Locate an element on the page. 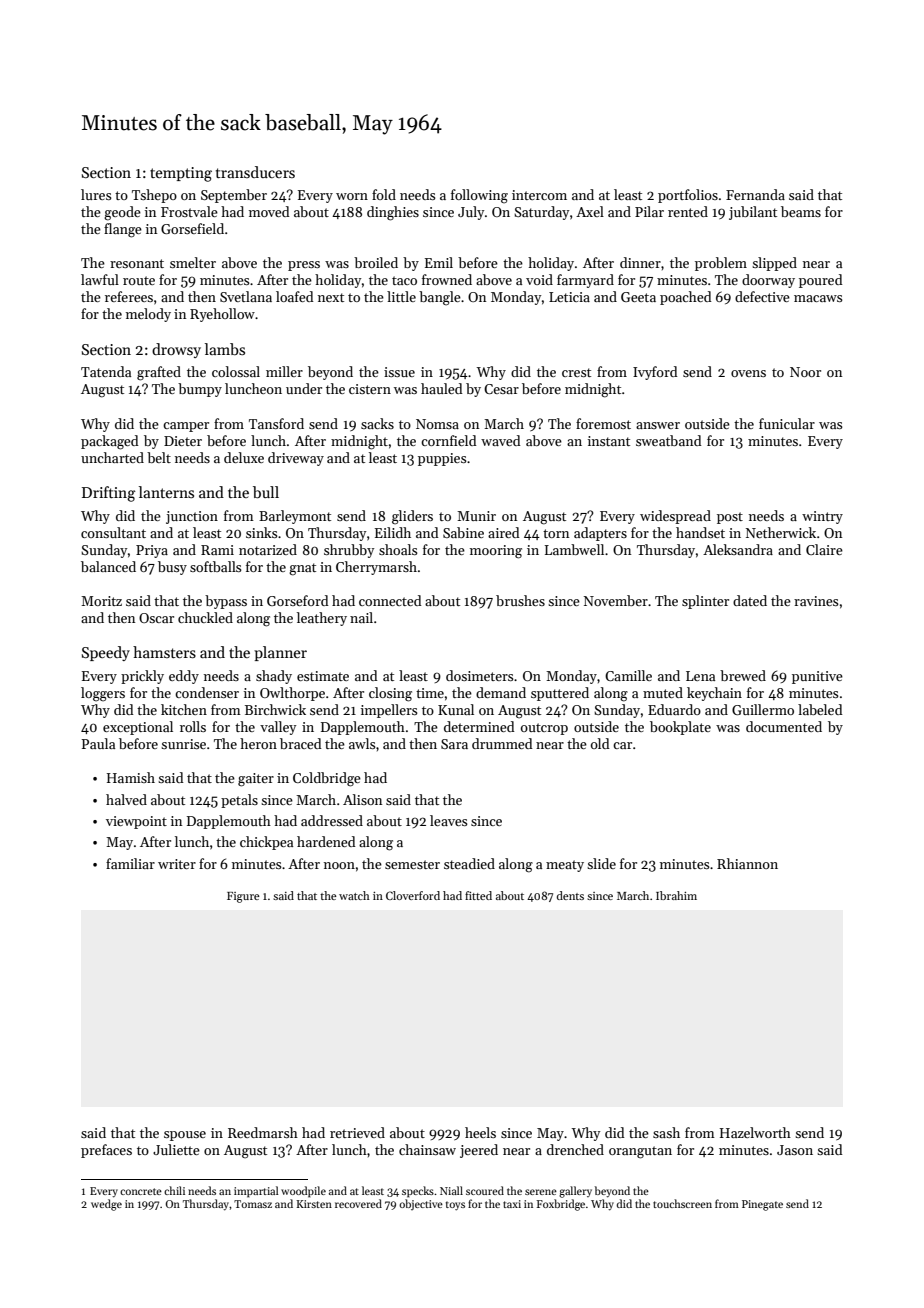 This page has height=1308, width=924. instant is located at coordinates (609, 441).
